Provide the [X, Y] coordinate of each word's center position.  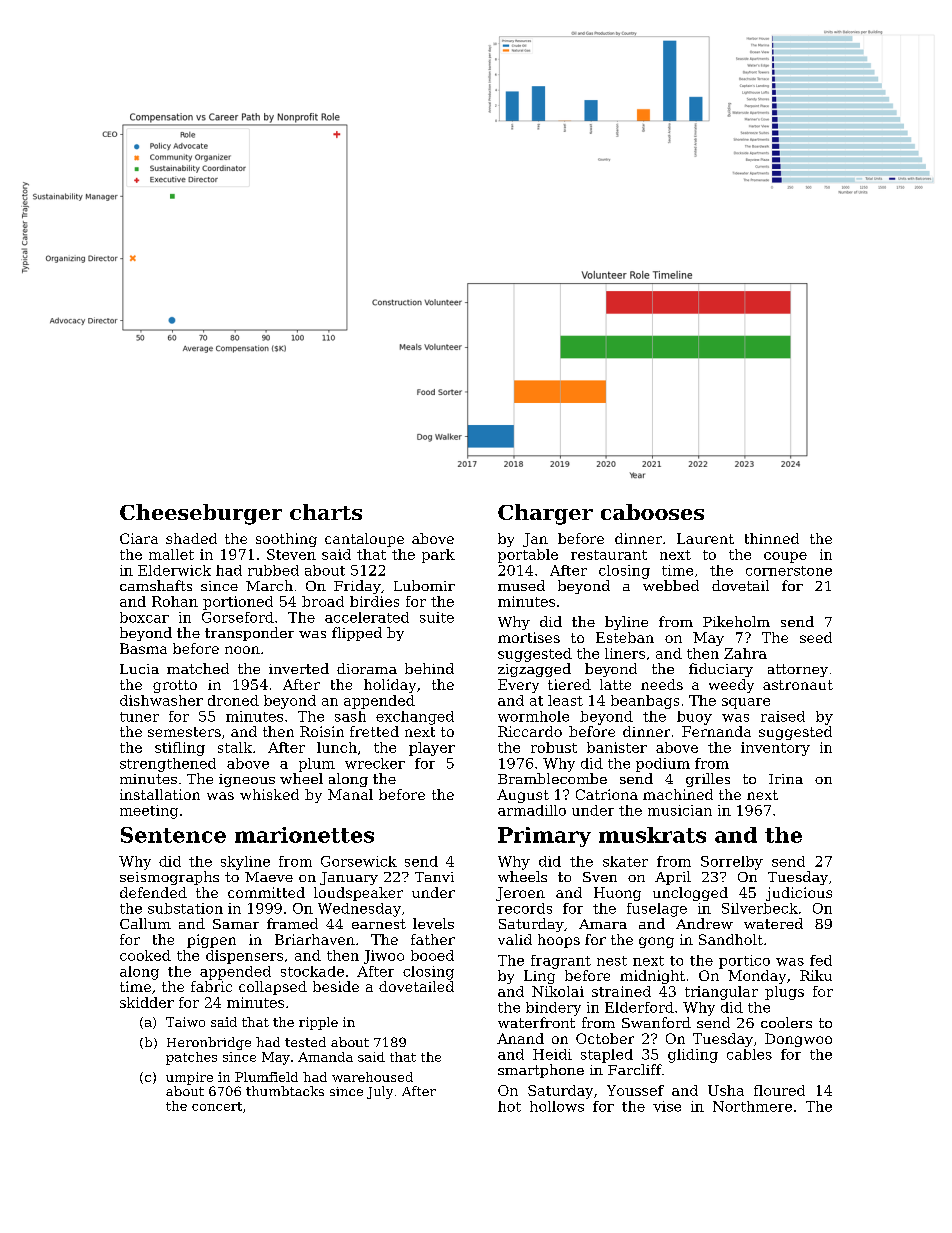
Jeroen [520, 894]
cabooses [652, 512]
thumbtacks [285, 1091]
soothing [286, 540]
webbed [671, 585]
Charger [545, 514]
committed [266, 892]
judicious [799, 894]
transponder [249, 634]
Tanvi [434, 877]
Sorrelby [732, 863]
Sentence [173, 835]
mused [521, 585]
